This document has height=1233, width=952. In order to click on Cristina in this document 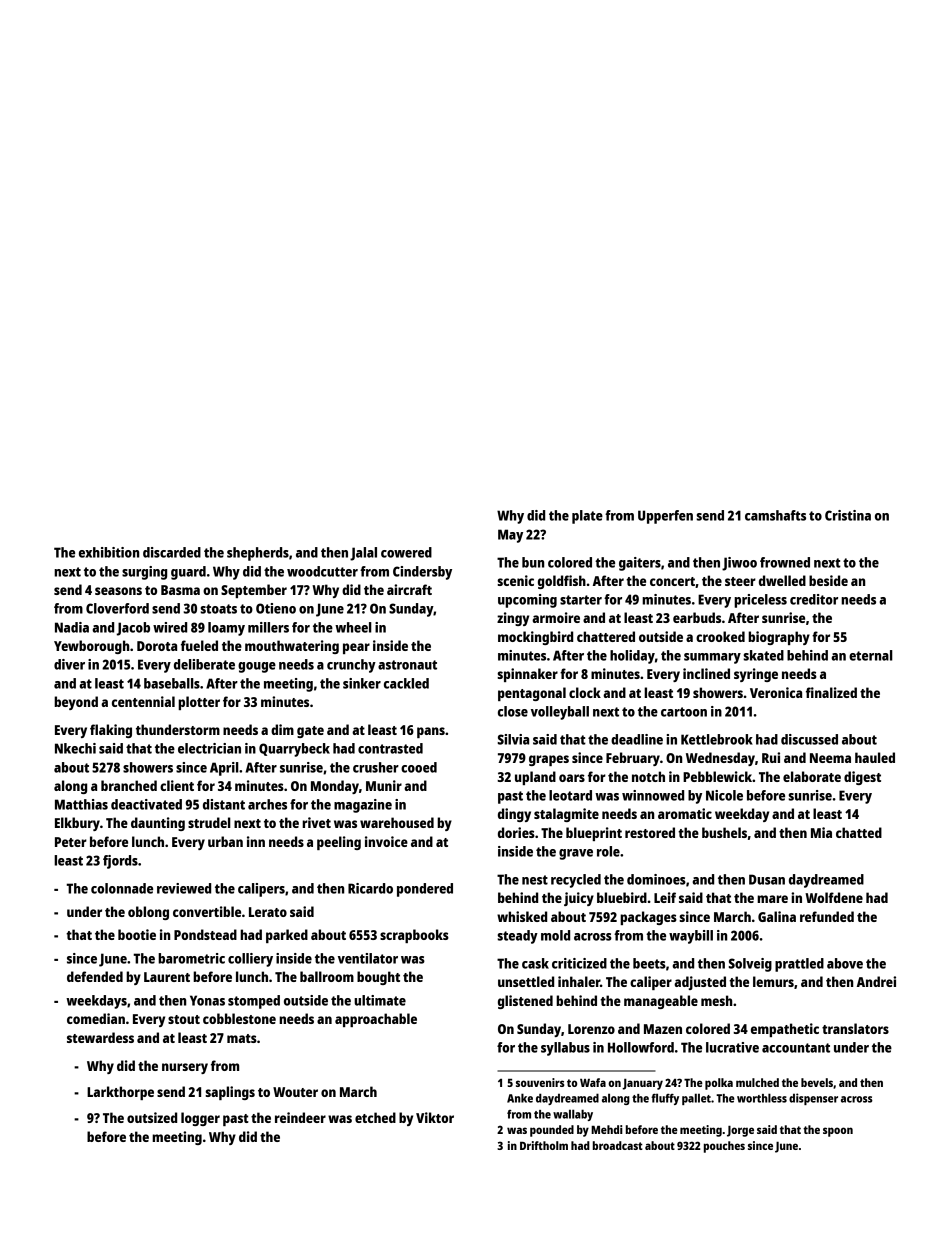, I will do `click(848, 515)`.
